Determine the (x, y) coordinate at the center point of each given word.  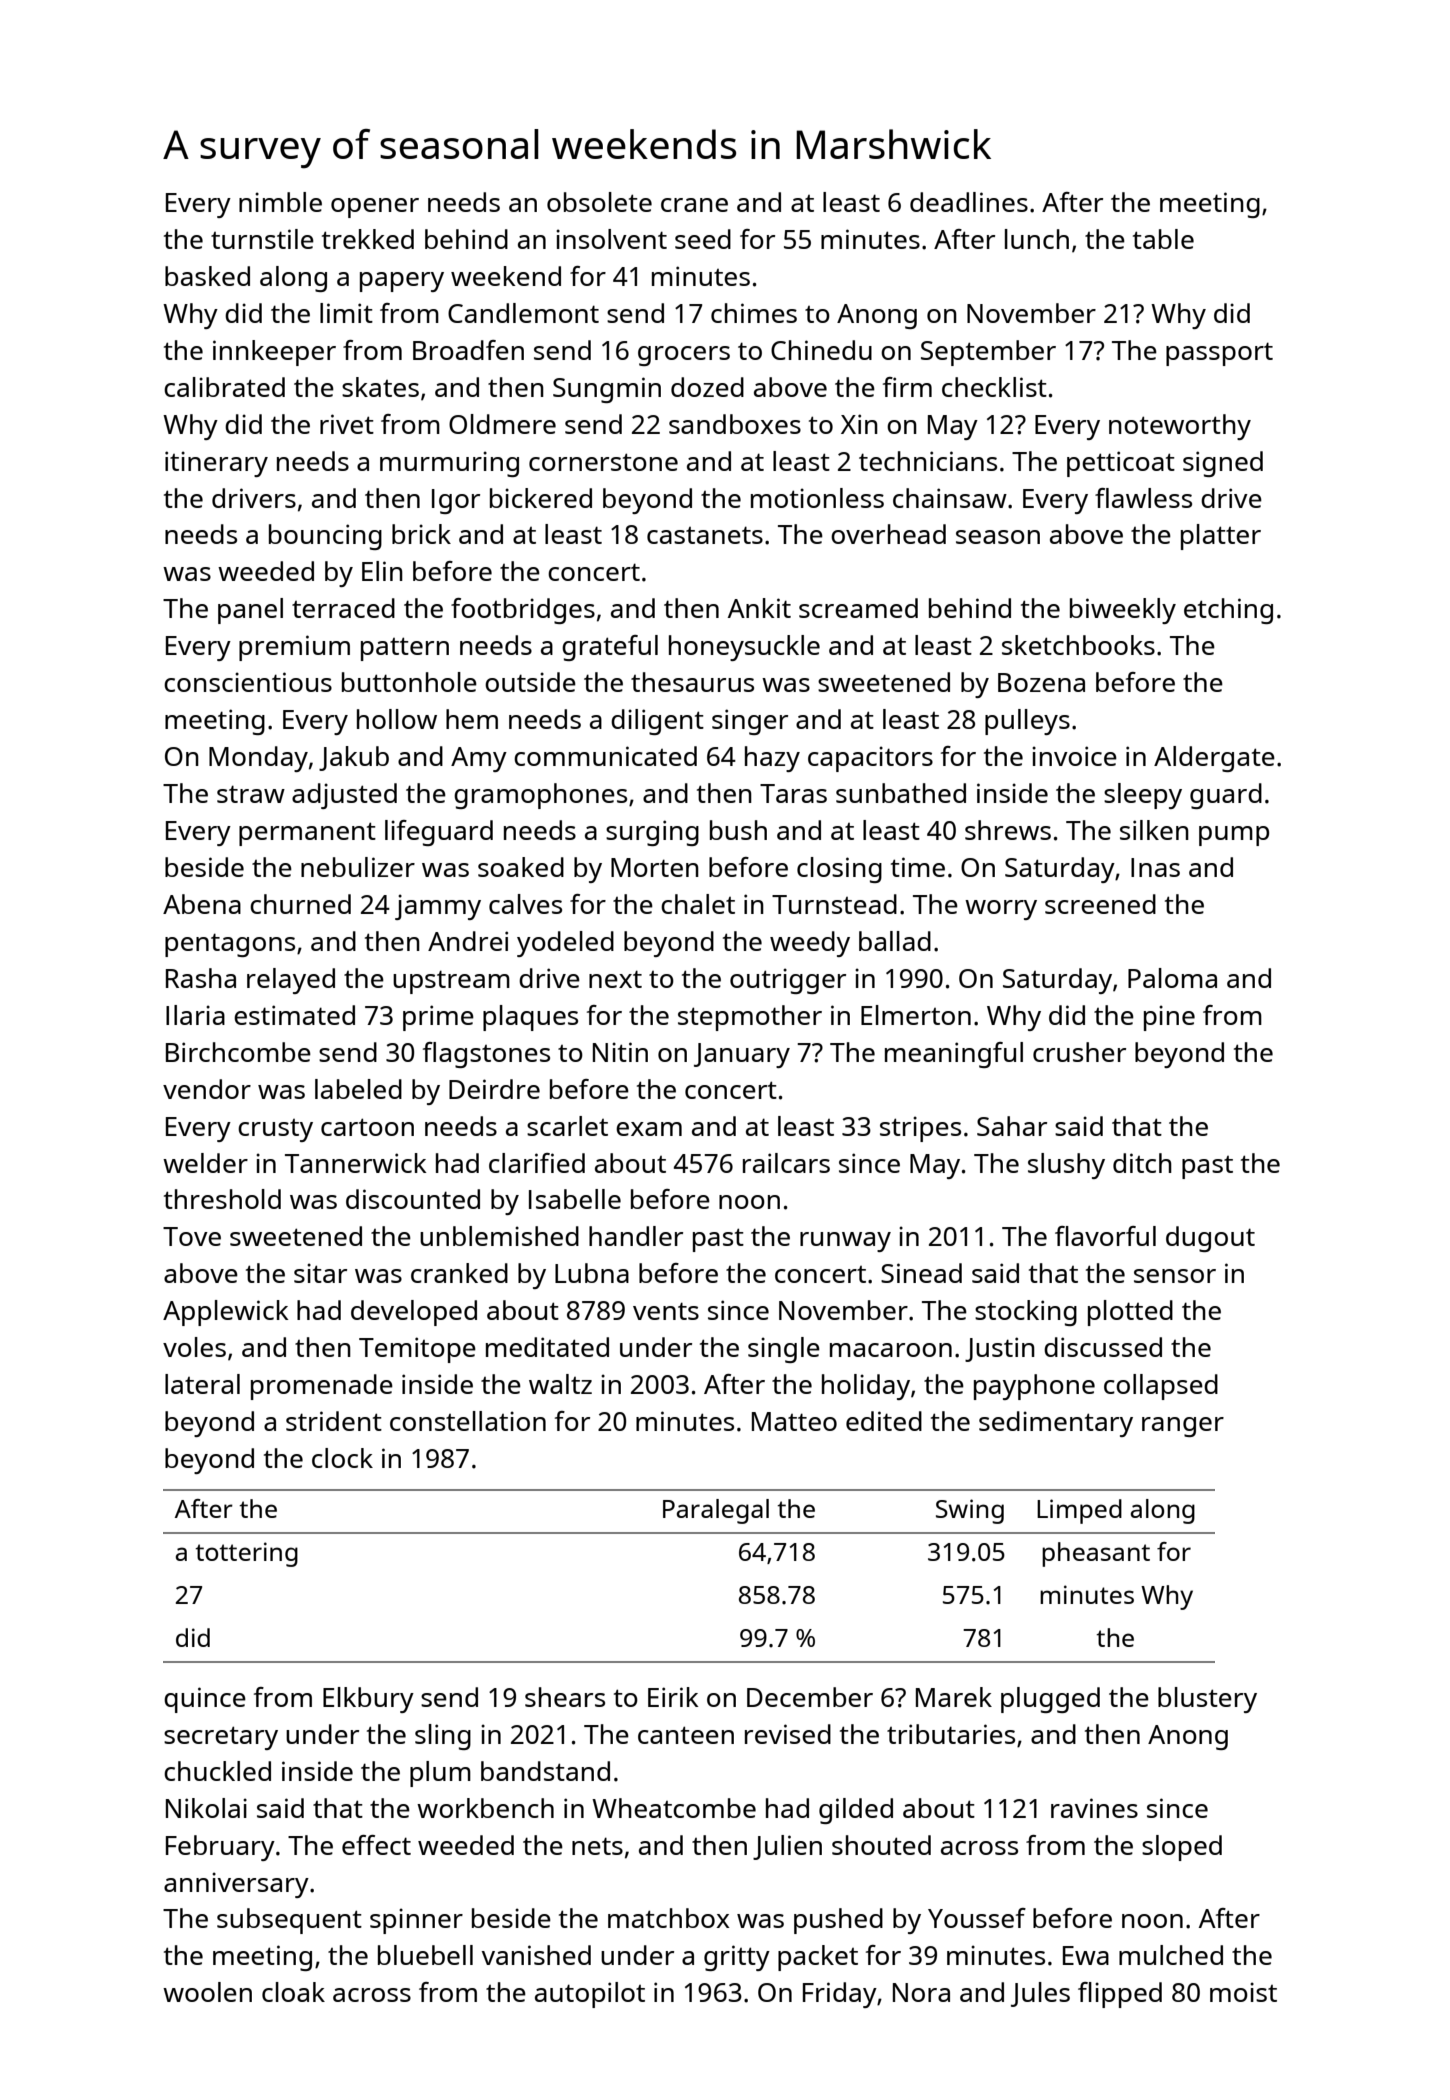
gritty (737, 1958)
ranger (1183, 1427)
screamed (858, 608)
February (220, 1848)
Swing (970, 1511)
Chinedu (821, 350)
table (1163, 239)
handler (636, 1236)
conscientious (248, 682)
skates (380, 387)
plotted (1130, 1313)
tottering (246, 1554)
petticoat (1121, 464)
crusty (275, 1130)
